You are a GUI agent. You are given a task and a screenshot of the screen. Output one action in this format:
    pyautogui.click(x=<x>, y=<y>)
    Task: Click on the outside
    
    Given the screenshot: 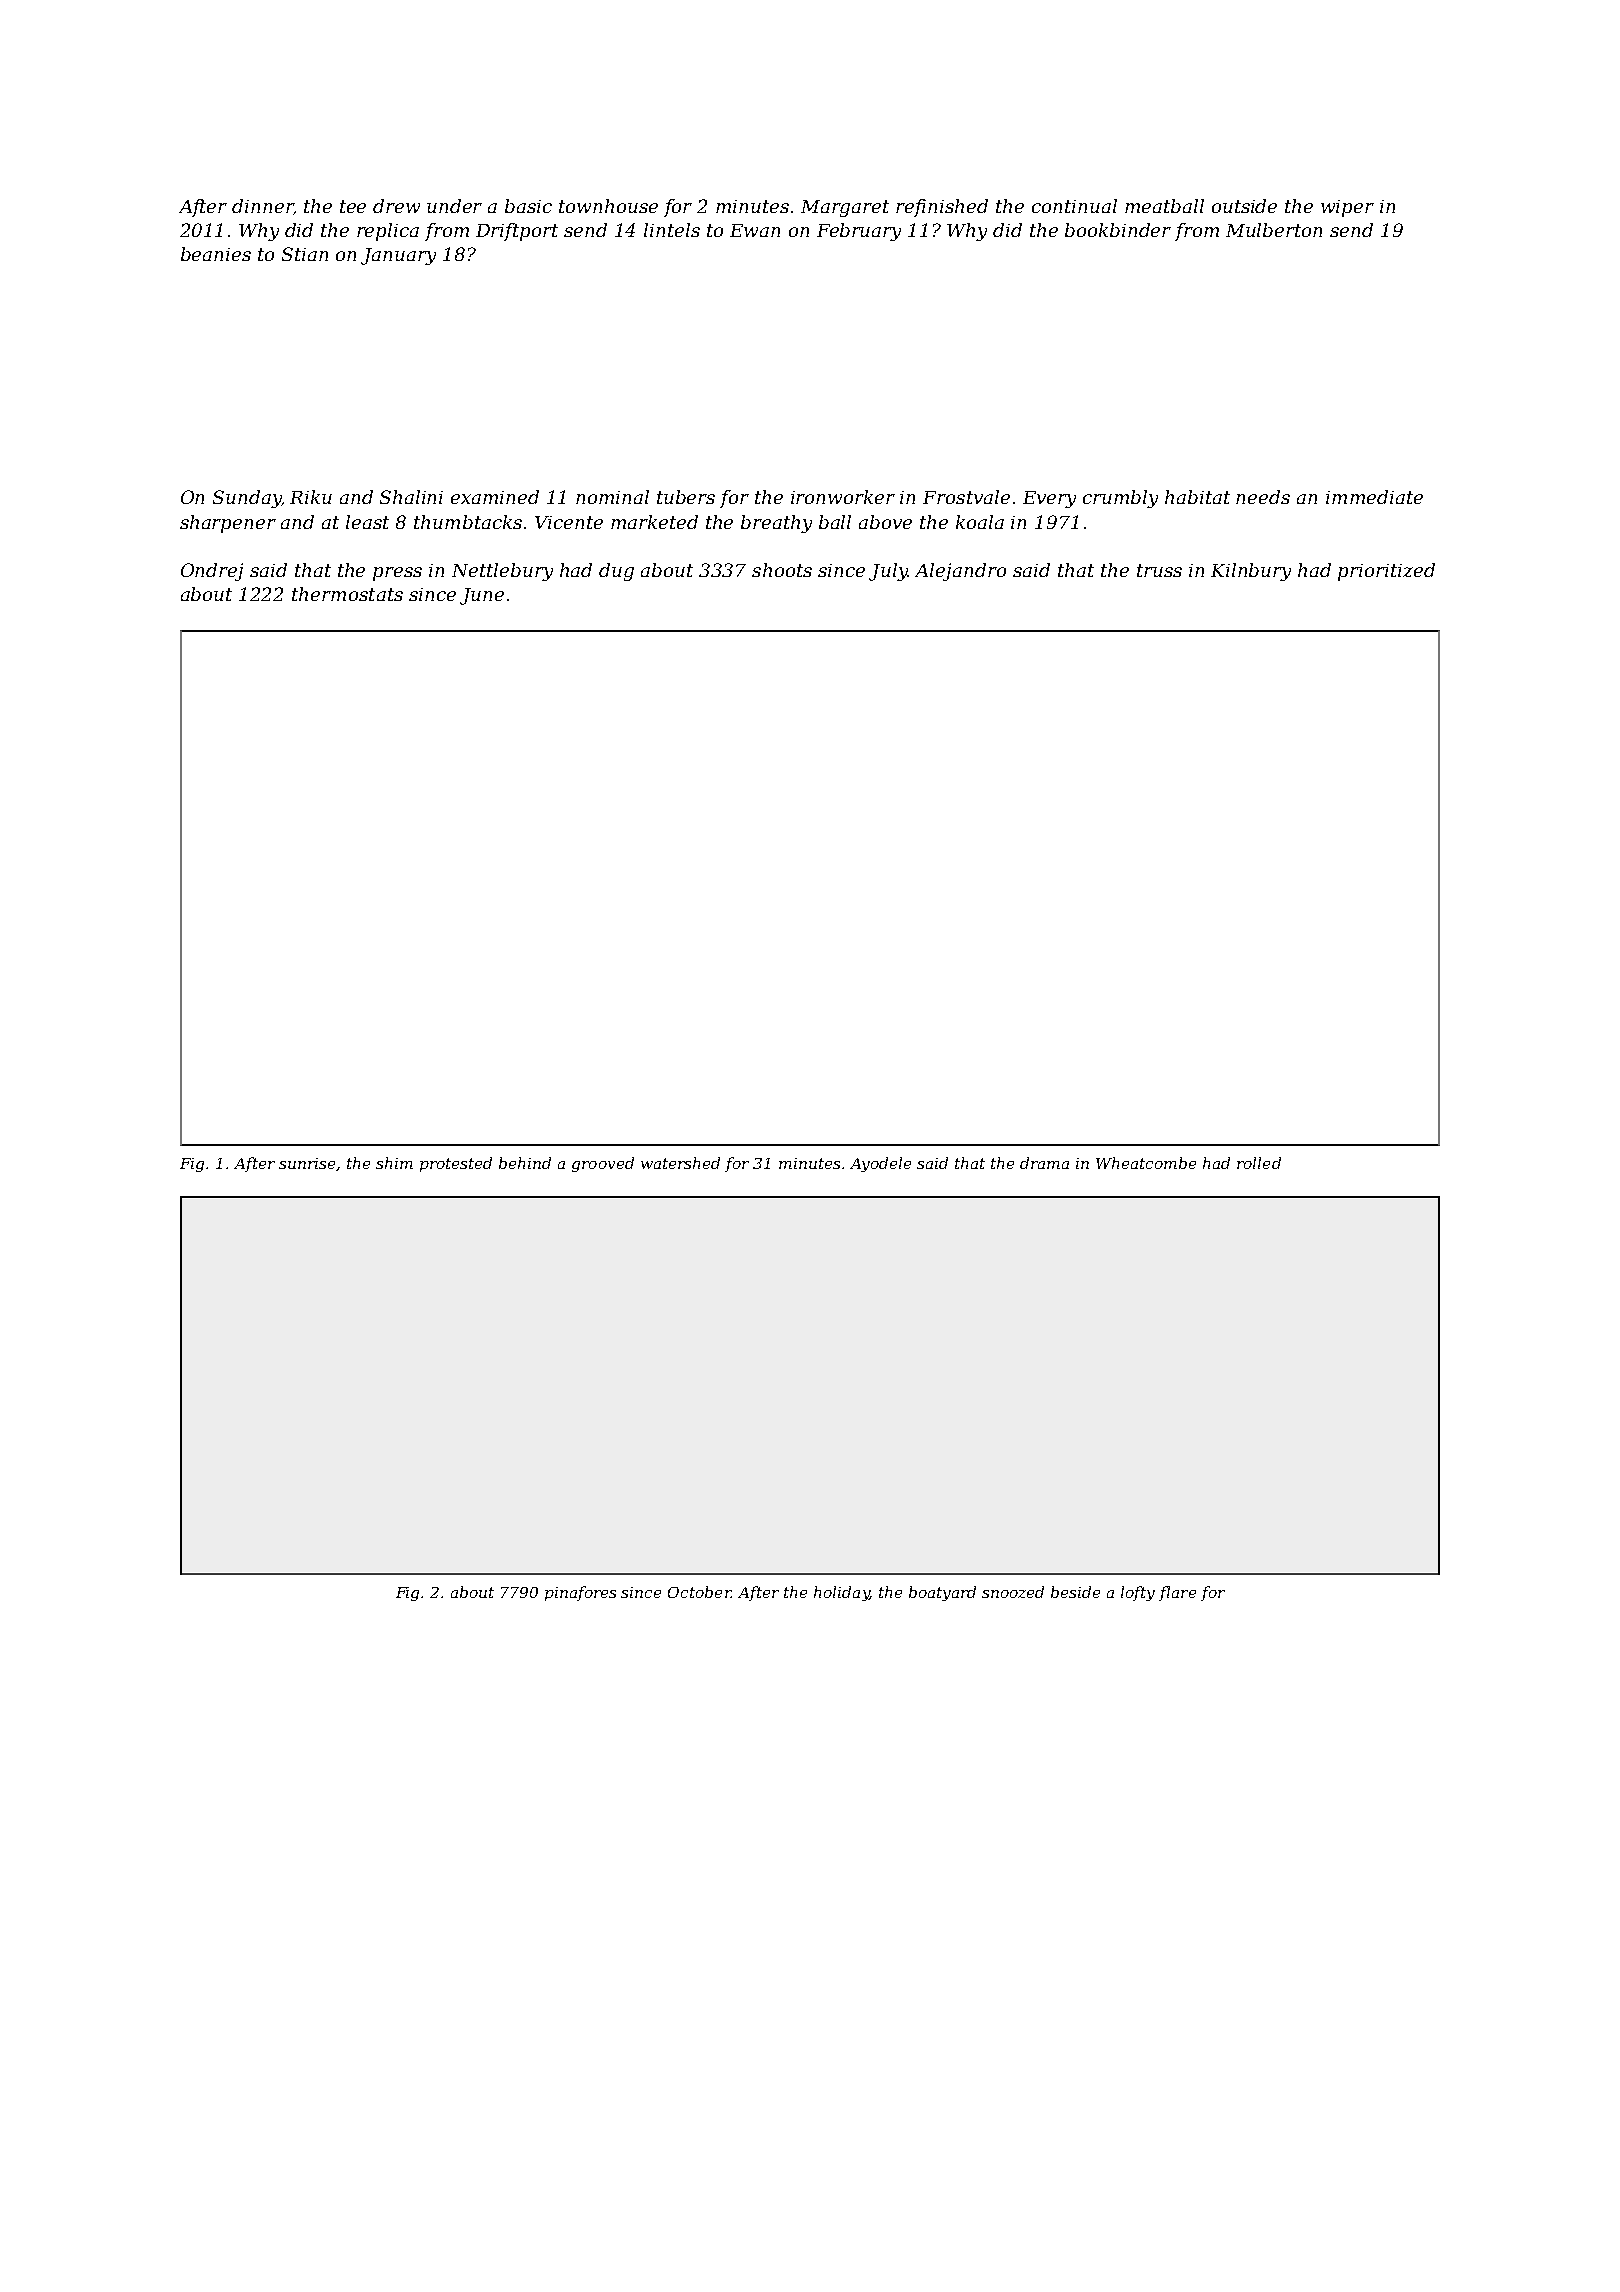 What is the action you would take?
    pyautogui.click(x=1244, y=206)
